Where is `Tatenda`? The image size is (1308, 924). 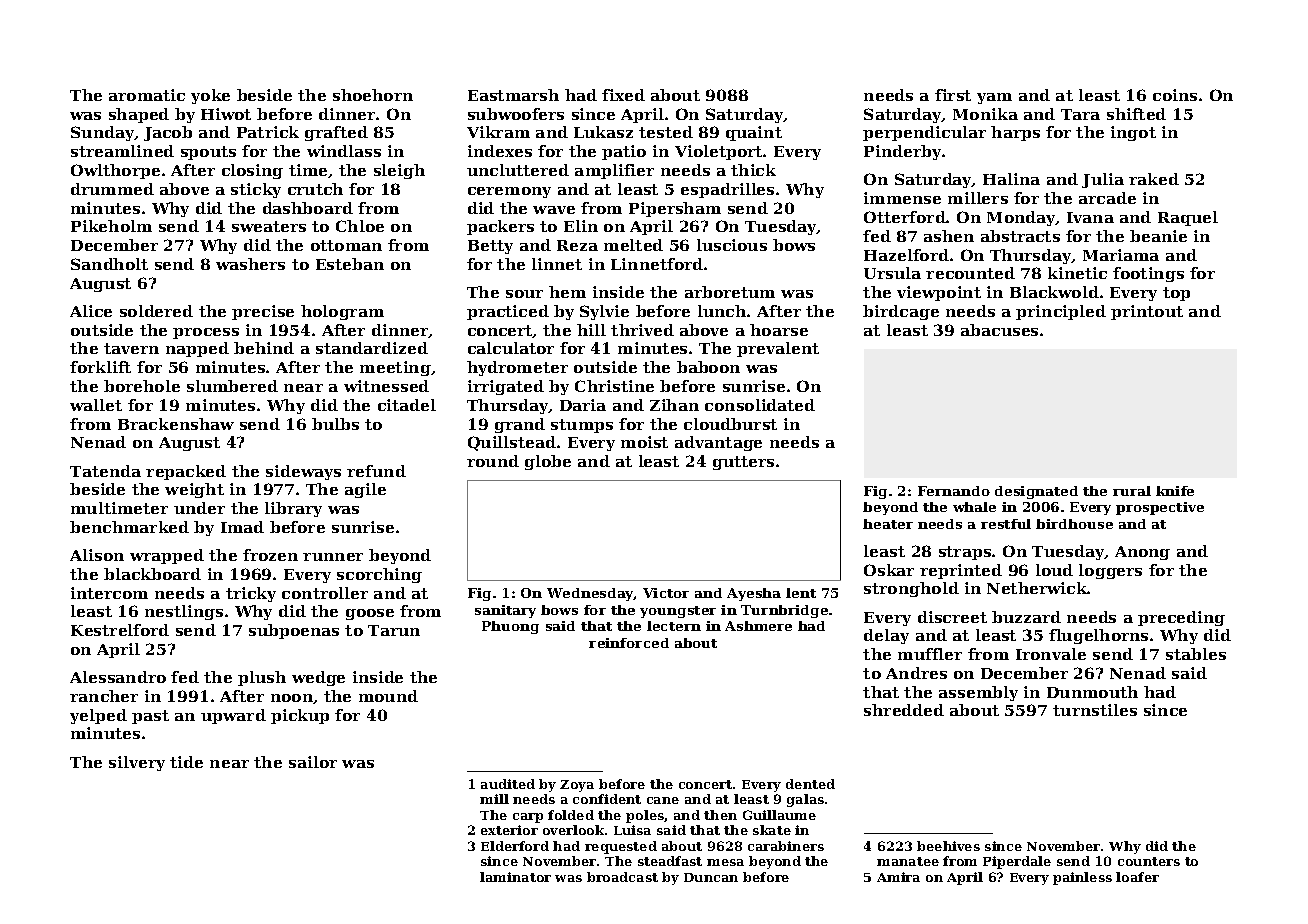
Tatenda is located at coordinates (105, 471).
